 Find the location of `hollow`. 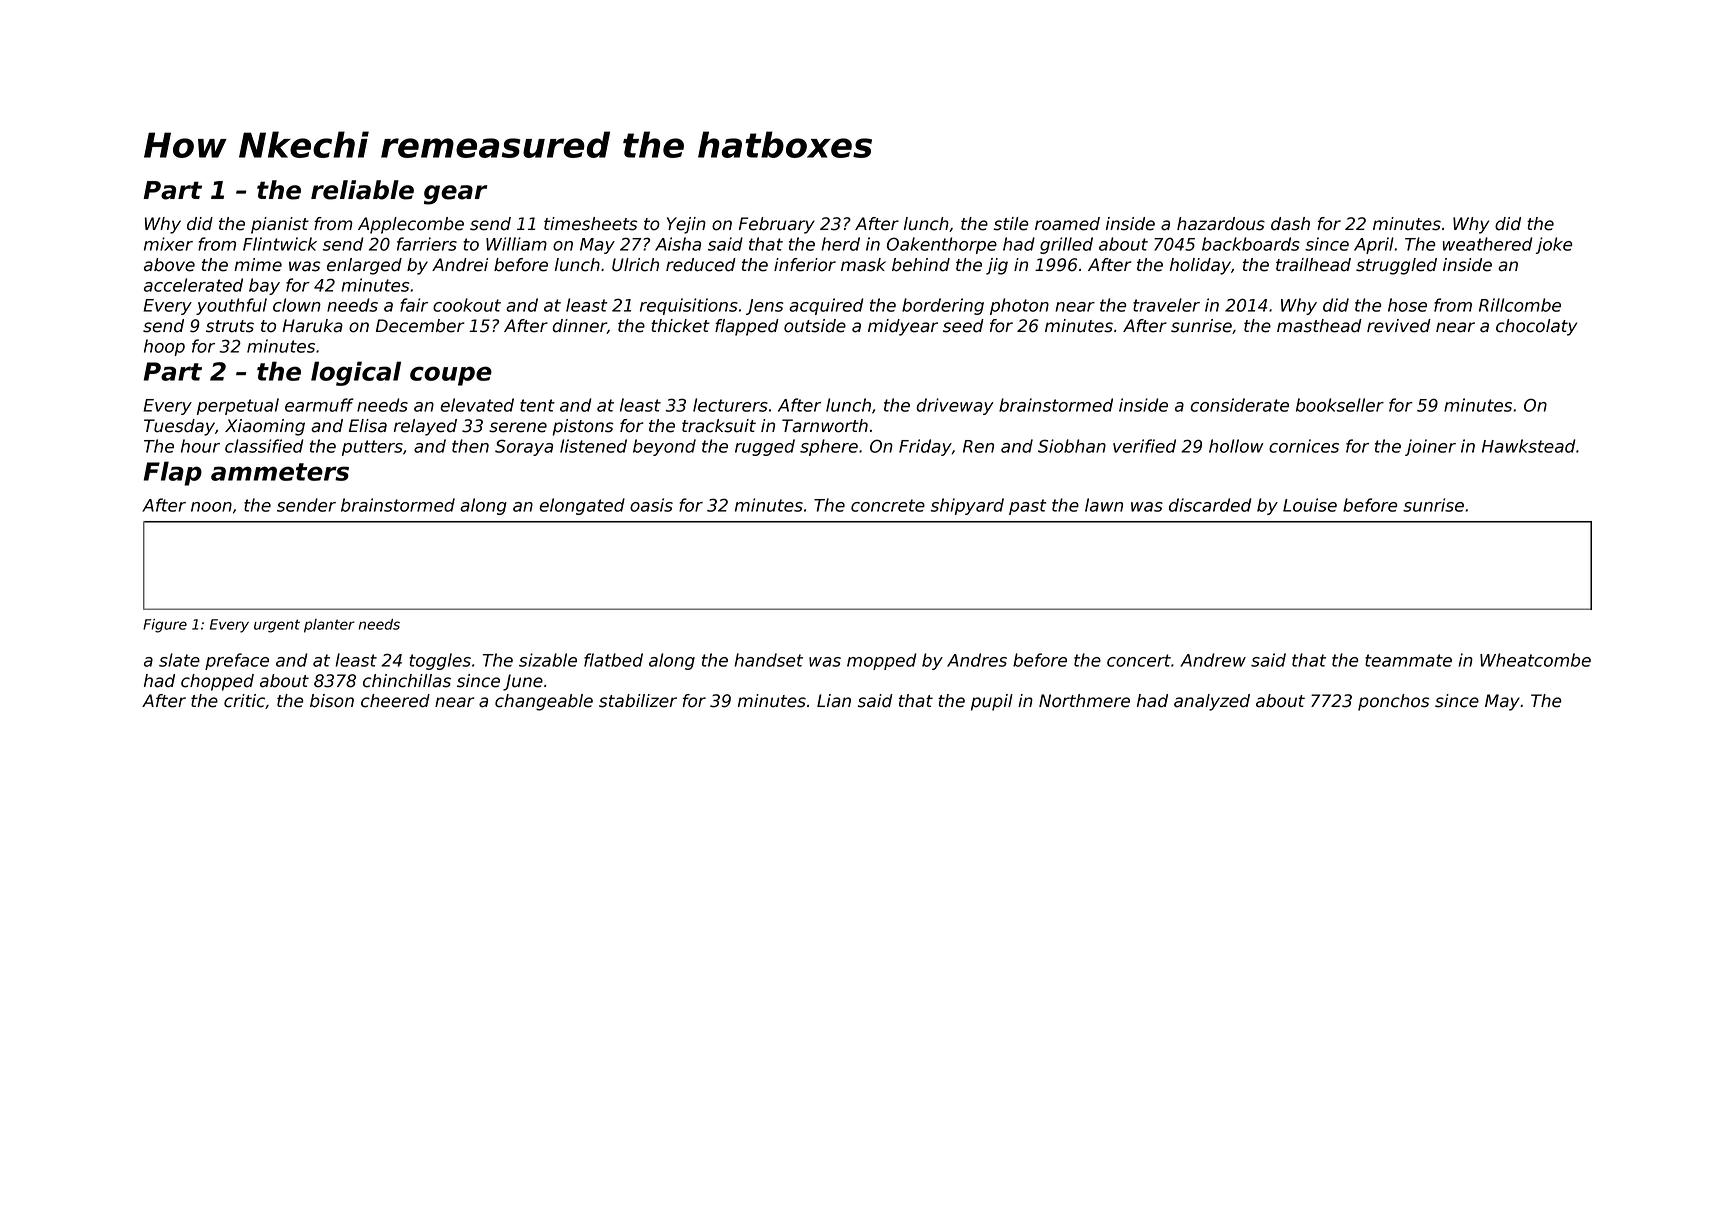

hollow is located at coordinates (1236, 446).
